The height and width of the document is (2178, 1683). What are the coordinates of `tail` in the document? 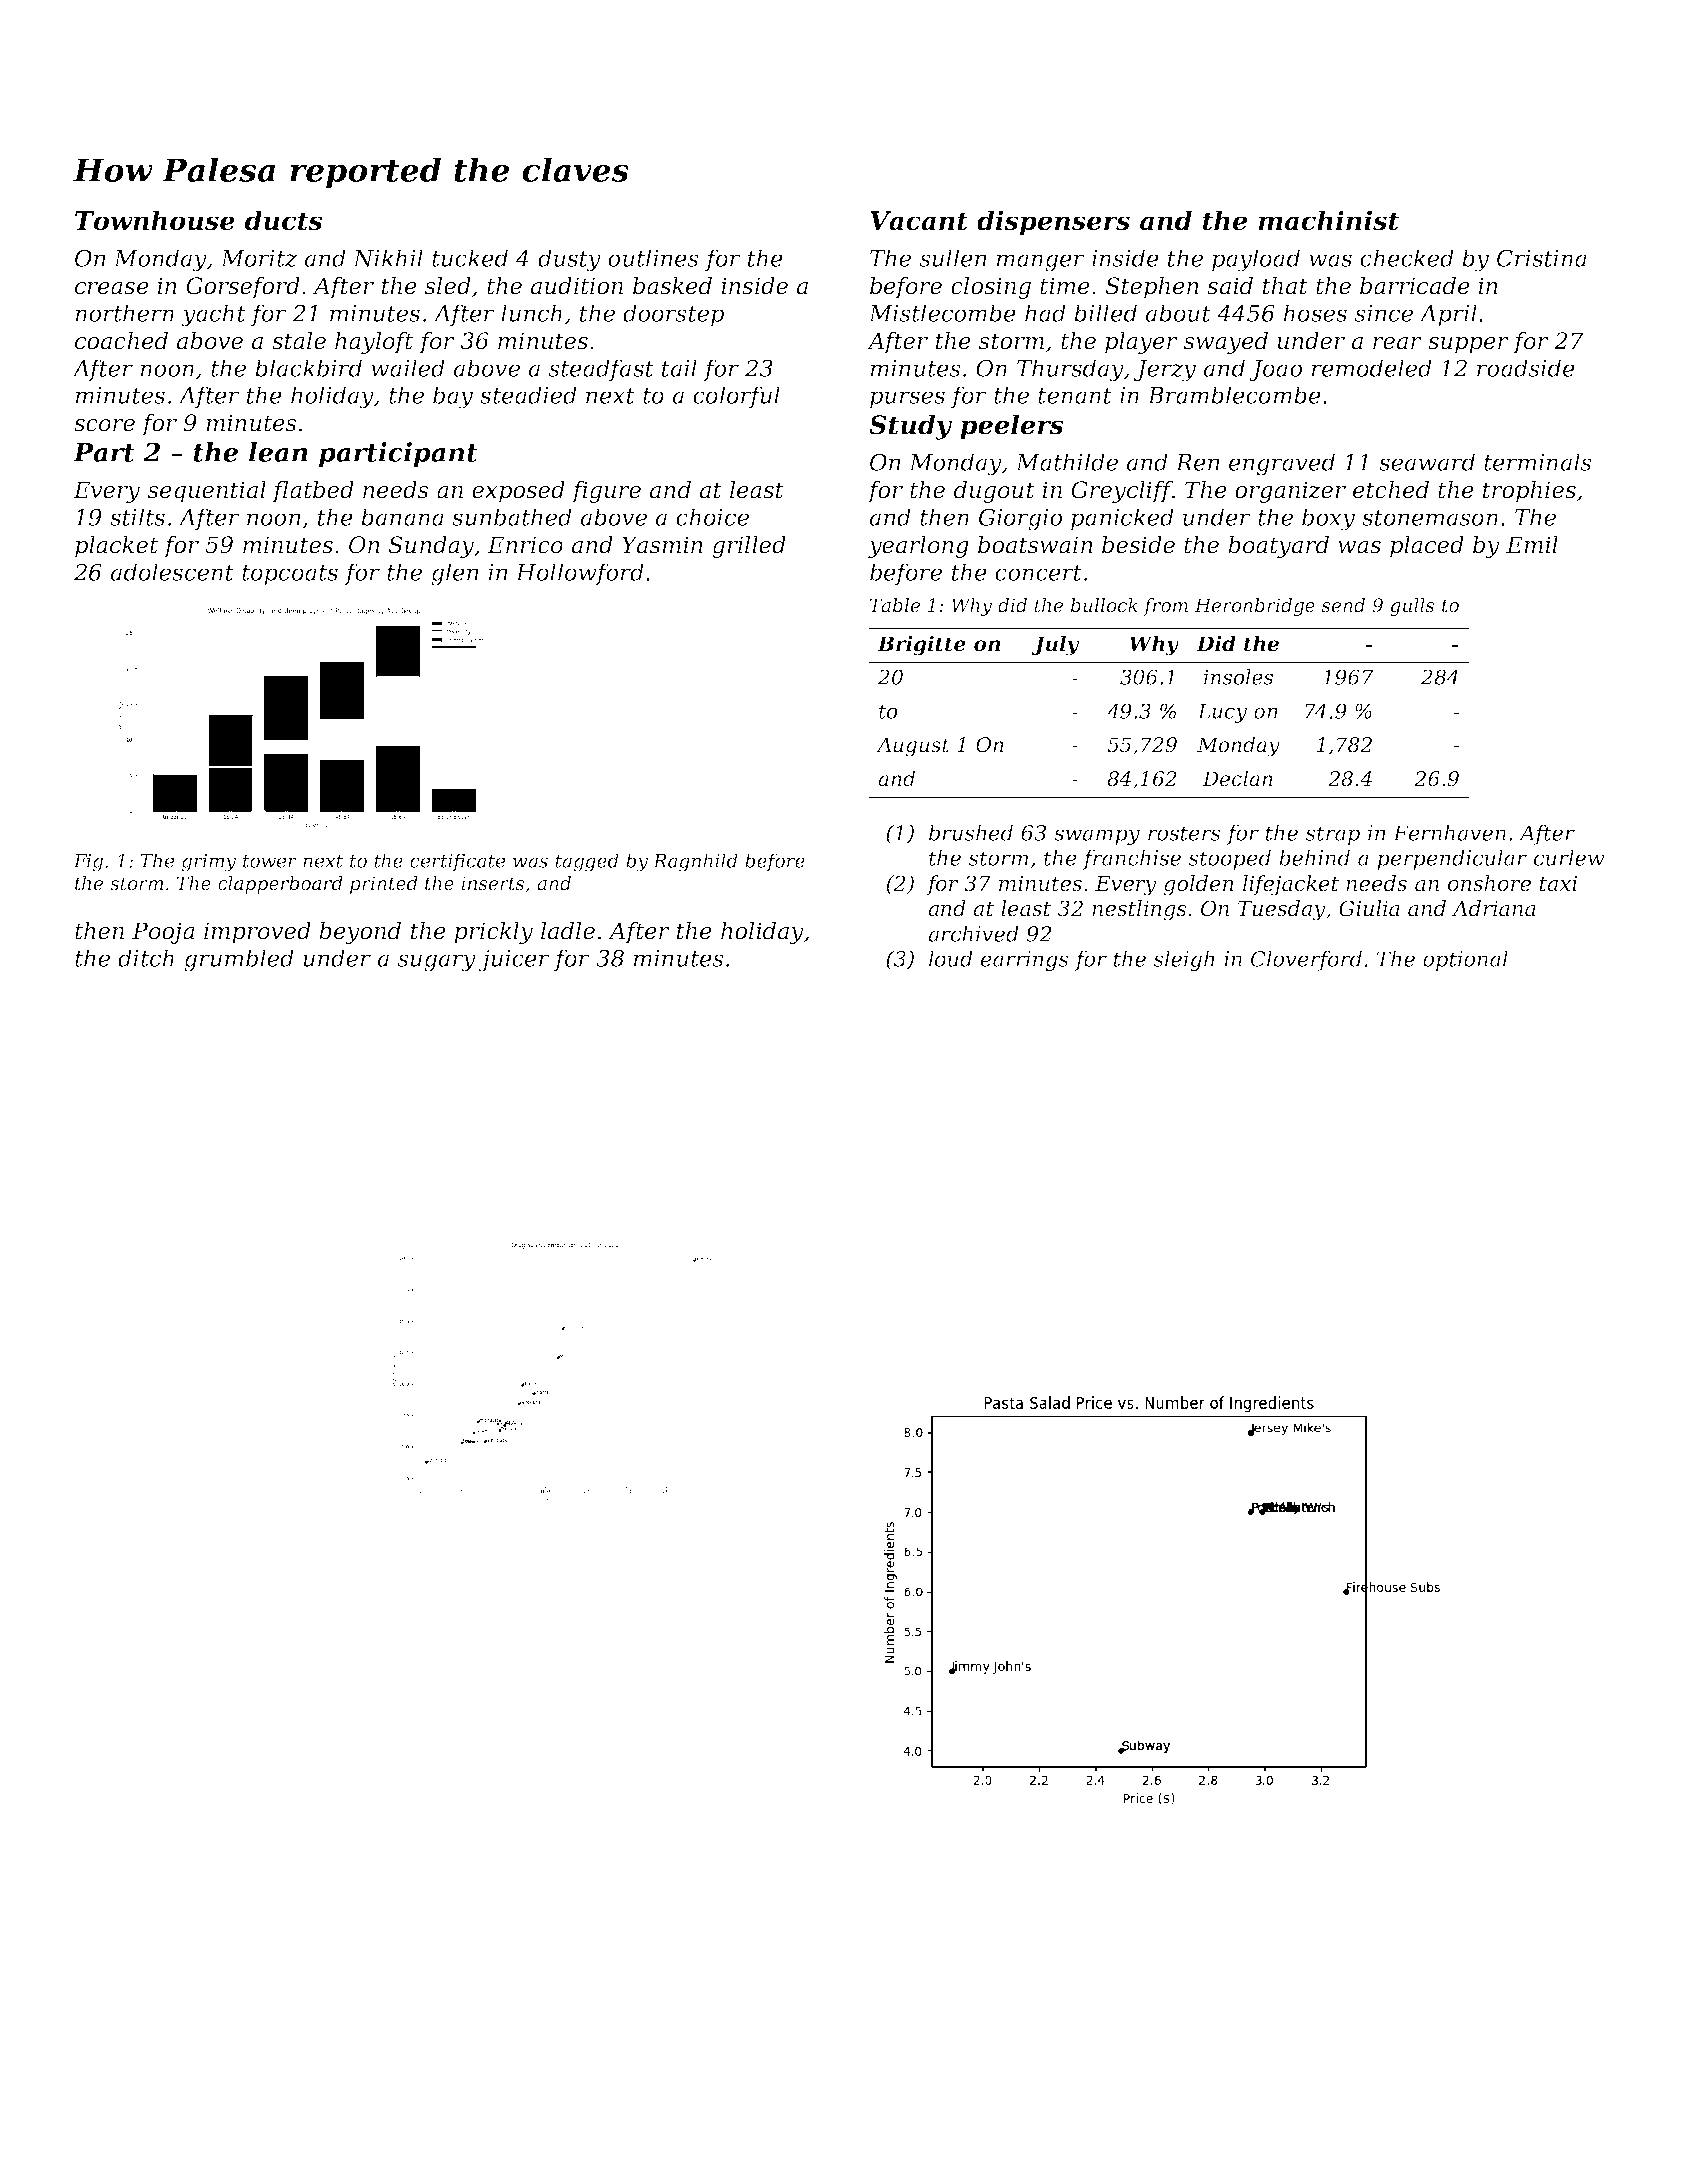 It's located at (679, 368).
